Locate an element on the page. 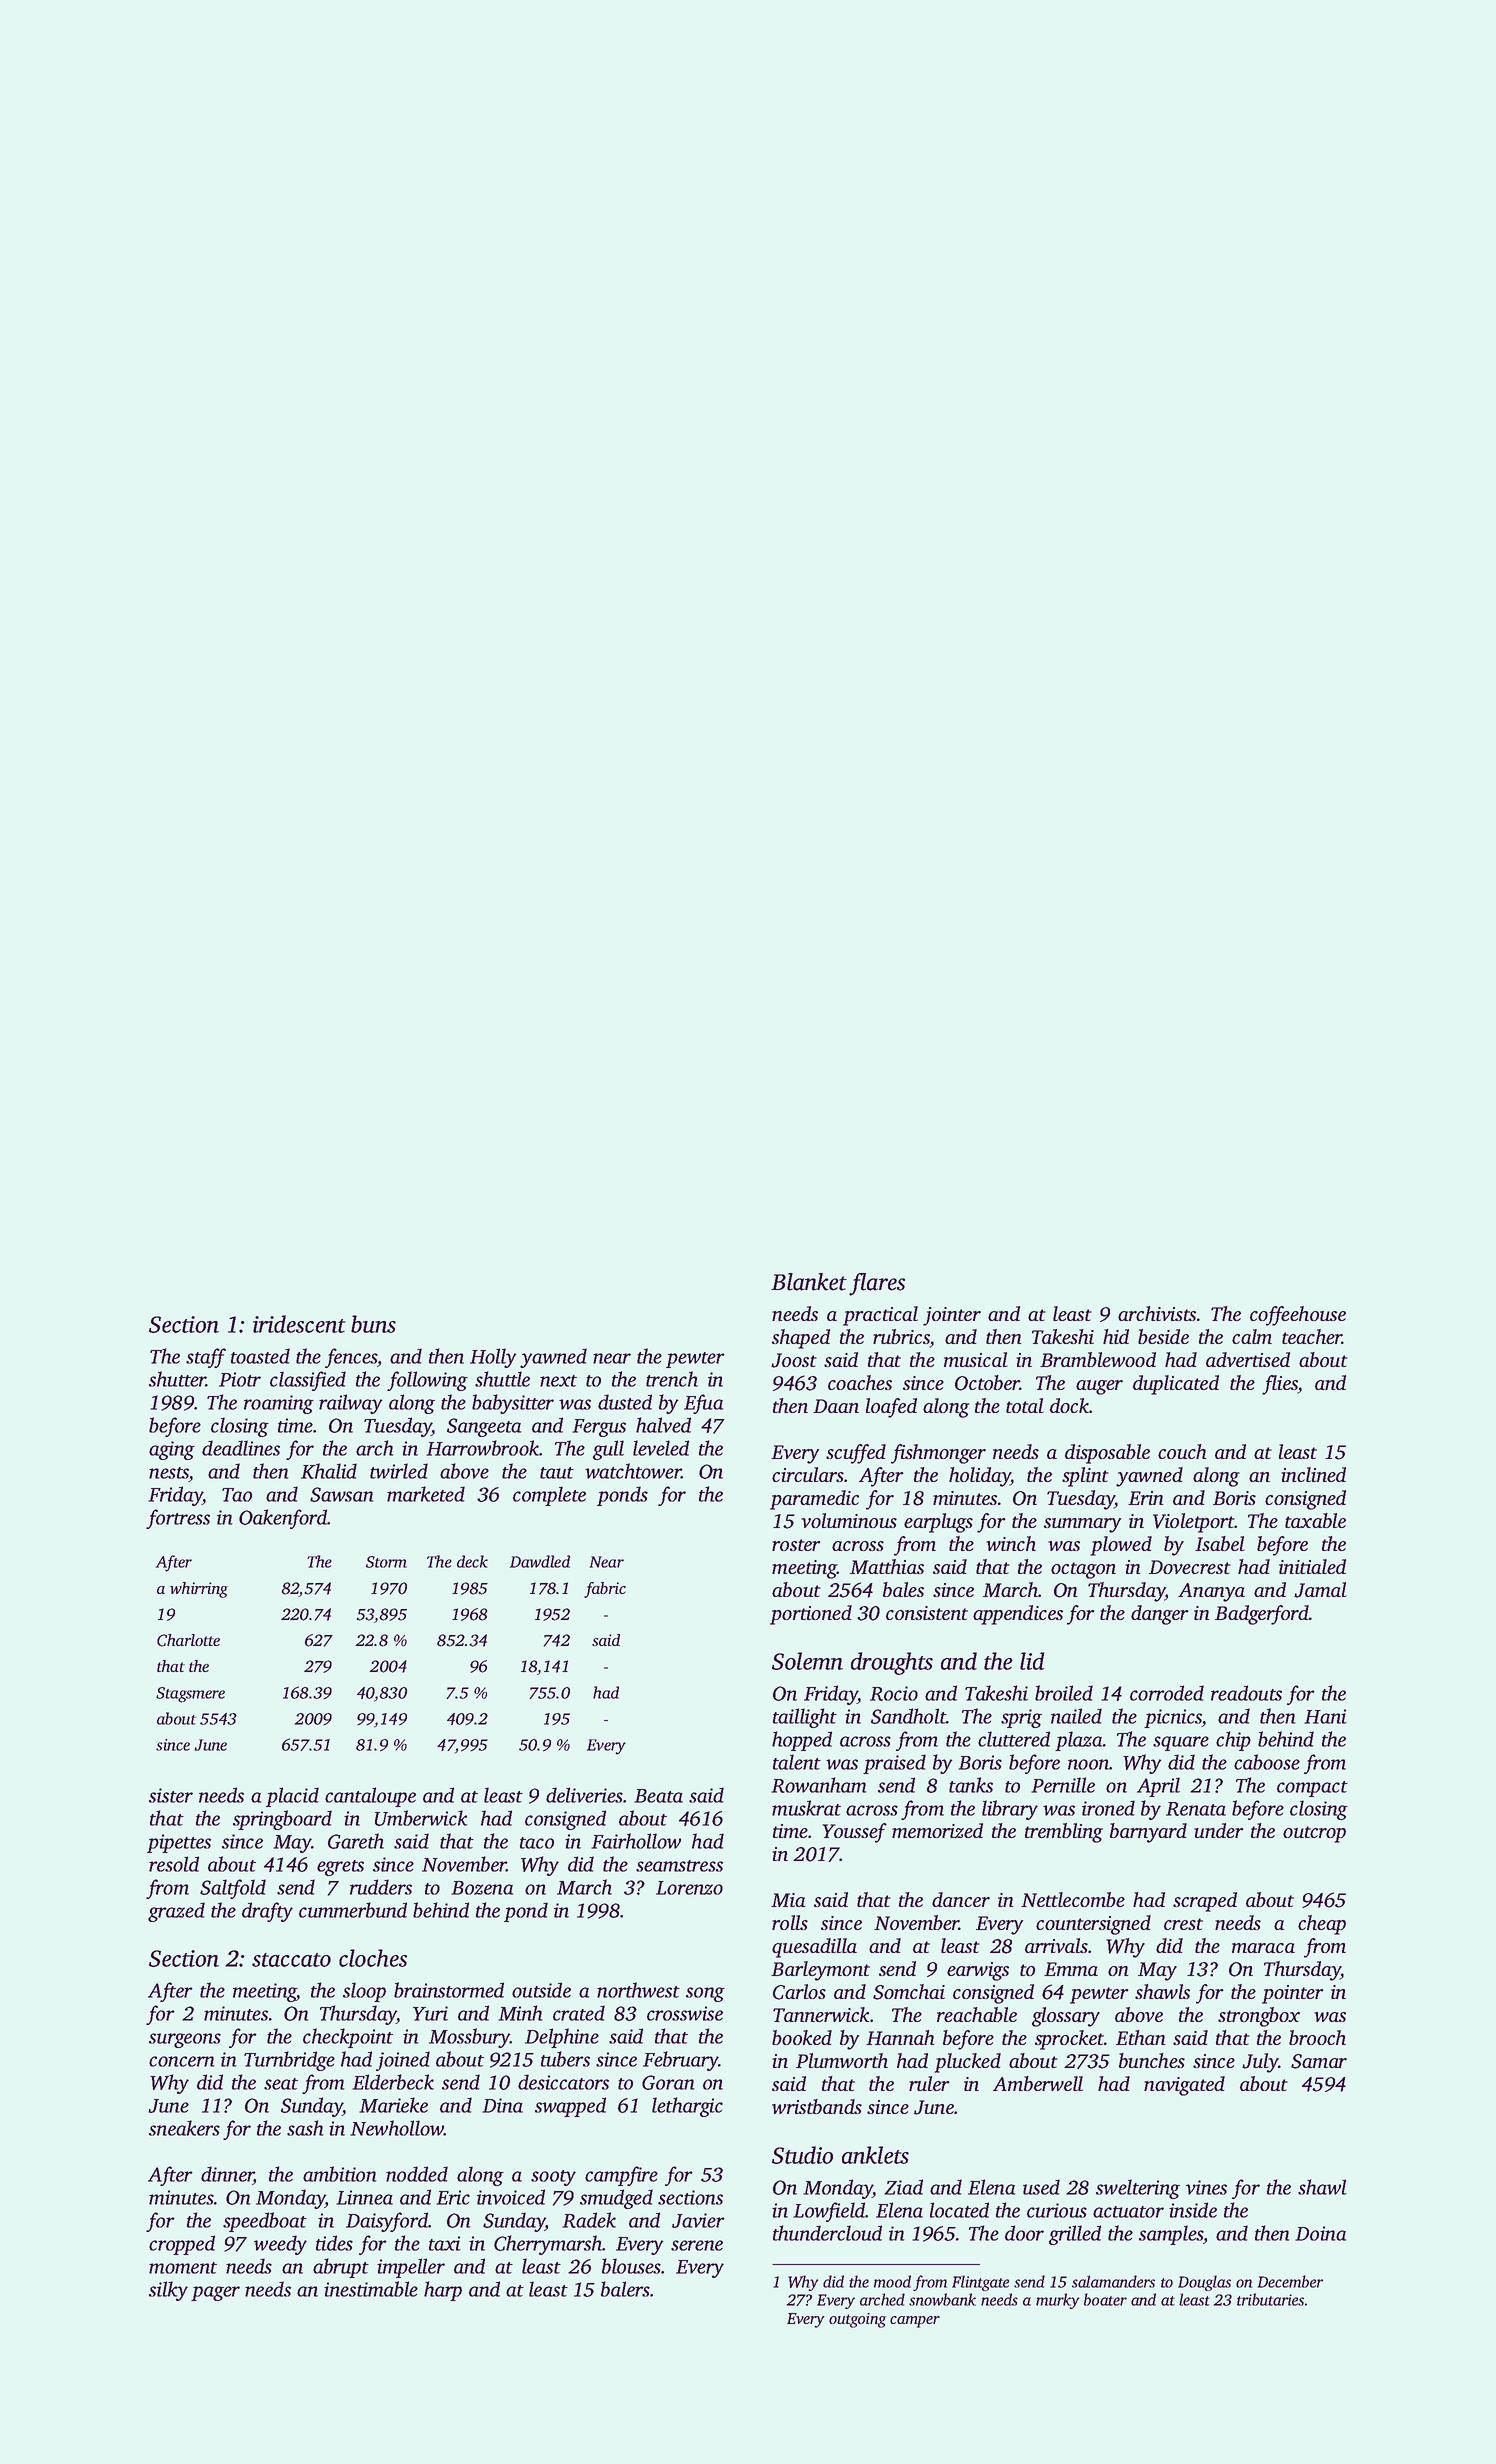 The height and width of the page is (2464, 1496). Khalid is located at coordinates (329, 1471).
